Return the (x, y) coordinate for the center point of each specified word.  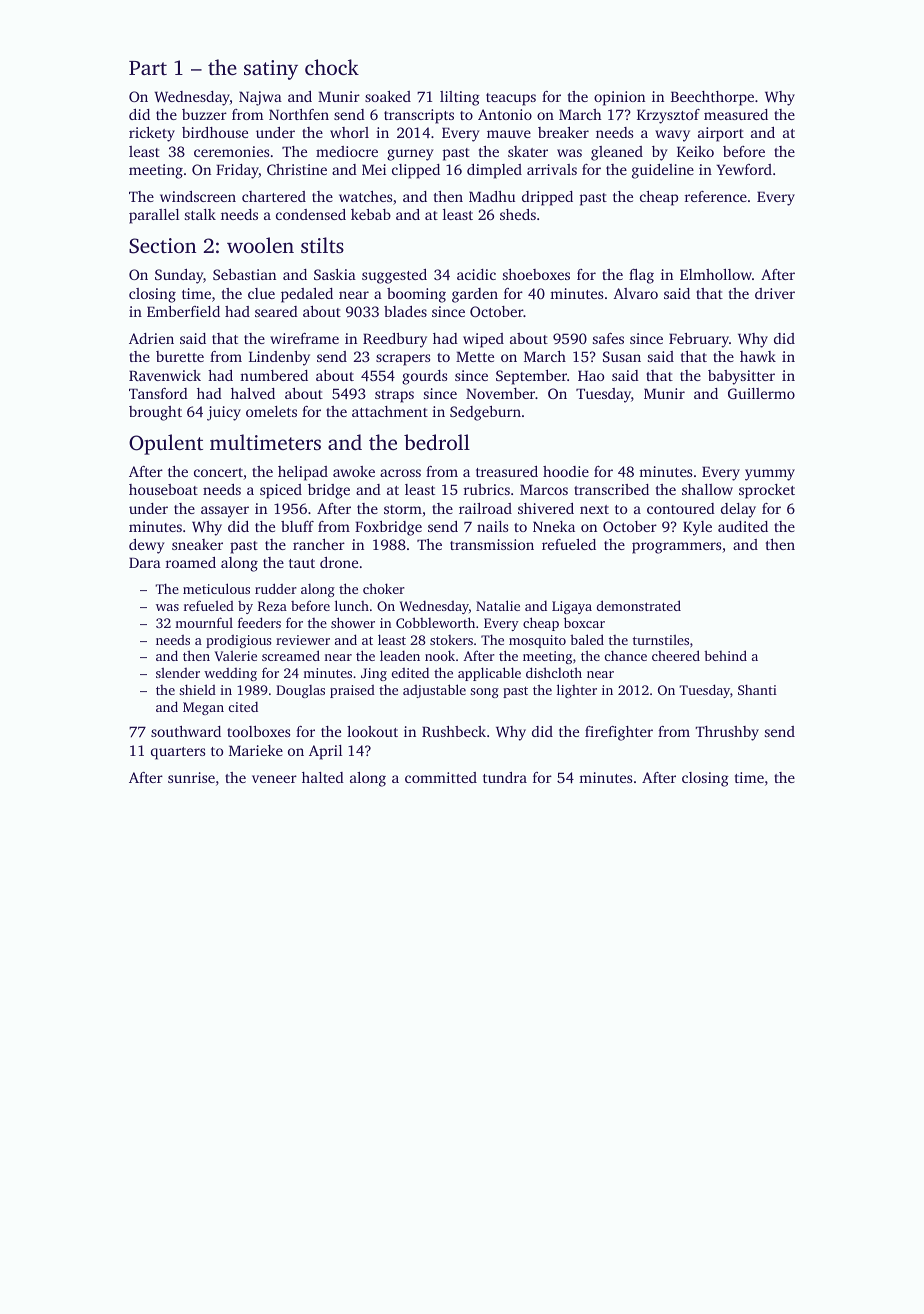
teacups (511, 99)
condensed (311, 214)
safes (608, 338)
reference (716, 196)
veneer (274, 779)
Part (148, 68)
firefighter (619, 733)
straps (394, 396)
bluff (297, 526)
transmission (492, 544)
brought (155, 413)
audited (743, 526)
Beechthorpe (712, 98)
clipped (416, 171)
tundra (505, 777)
